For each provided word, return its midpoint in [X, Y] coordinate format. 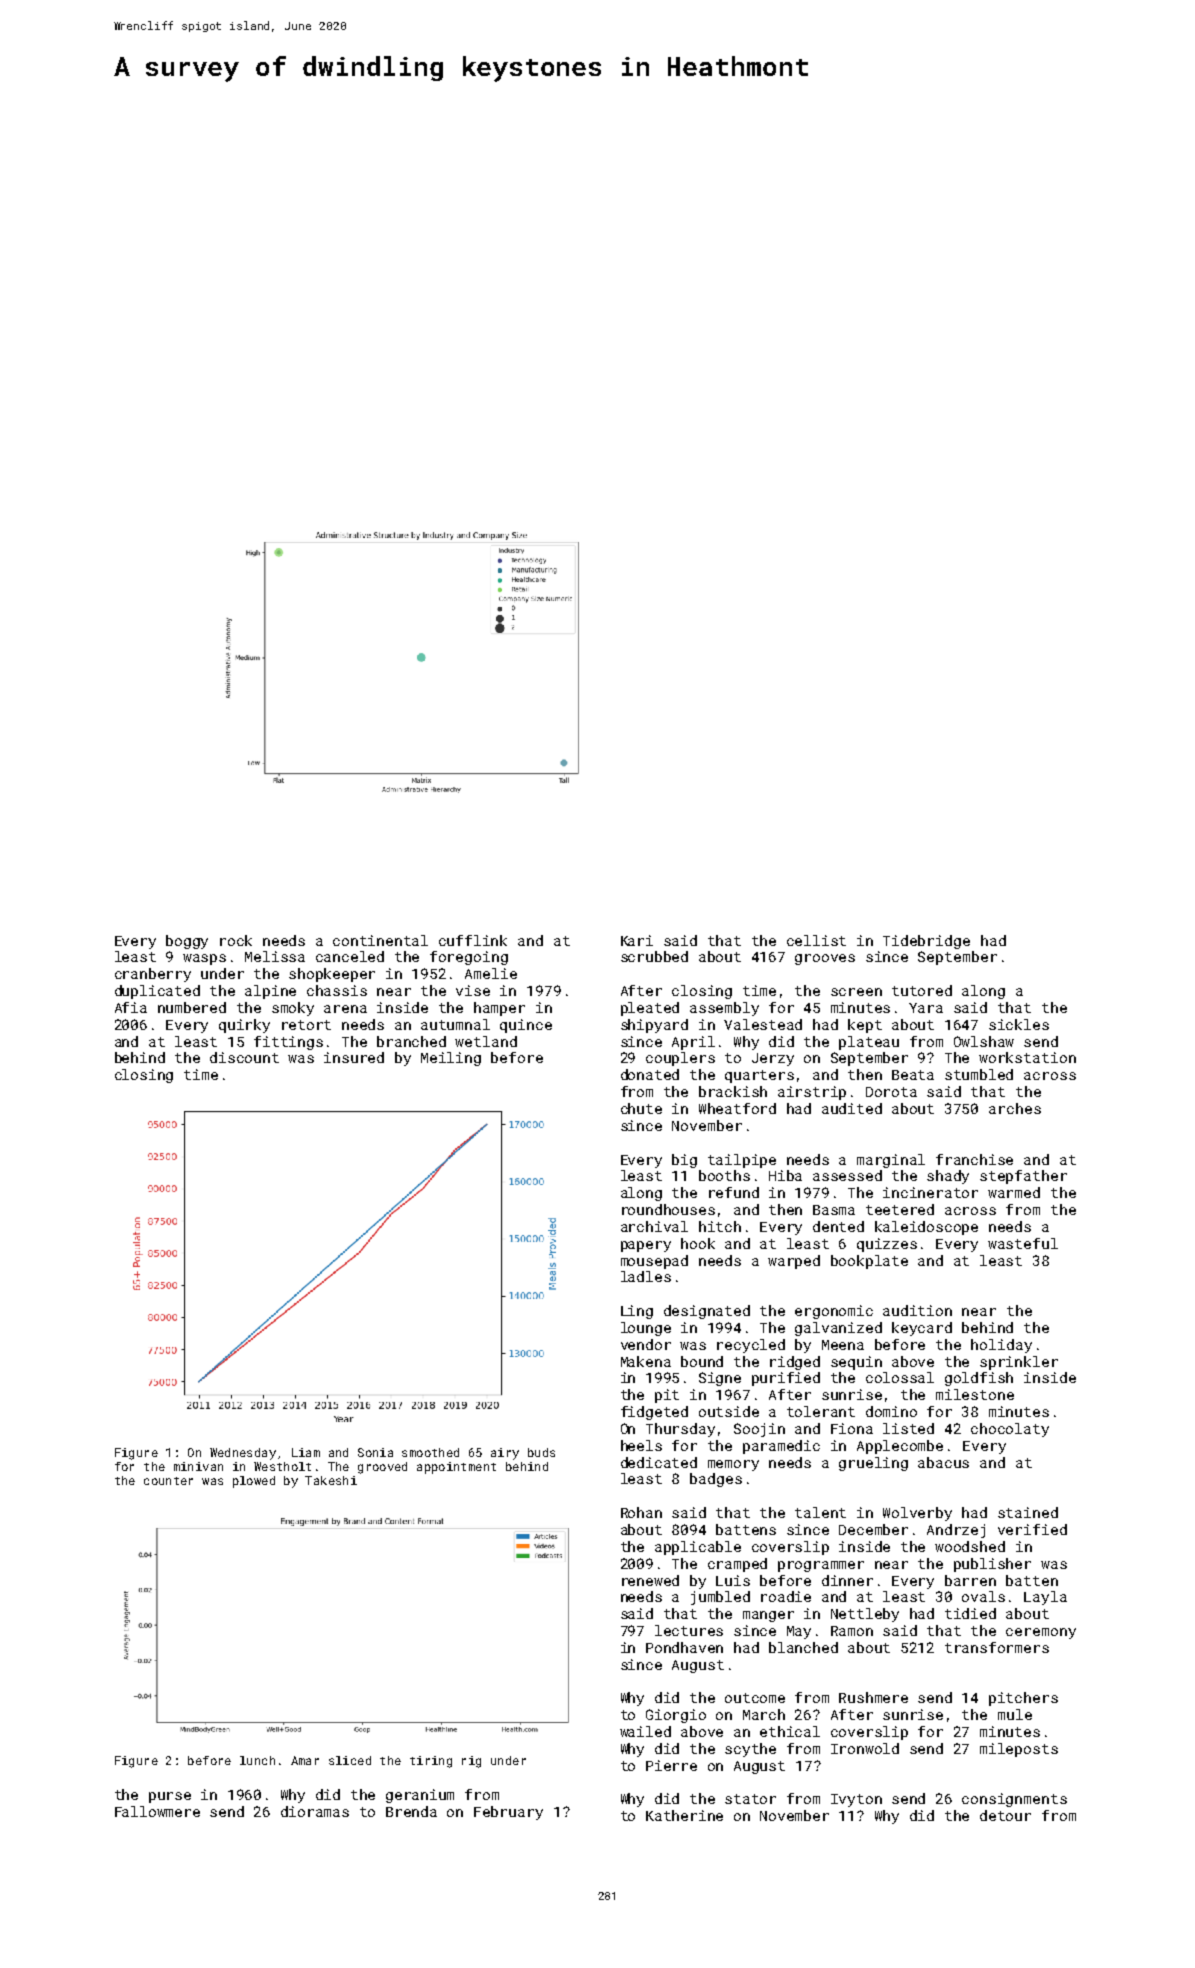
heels [641, 1445]
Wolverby [917, 1514]
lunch [257, 1760]
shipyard [654, 1026]
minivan [198, 1466]
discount [244, 1057]
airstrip [812, 1093]
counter [168, 1481]
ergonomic [834, 1312]
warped [794, 1262]
